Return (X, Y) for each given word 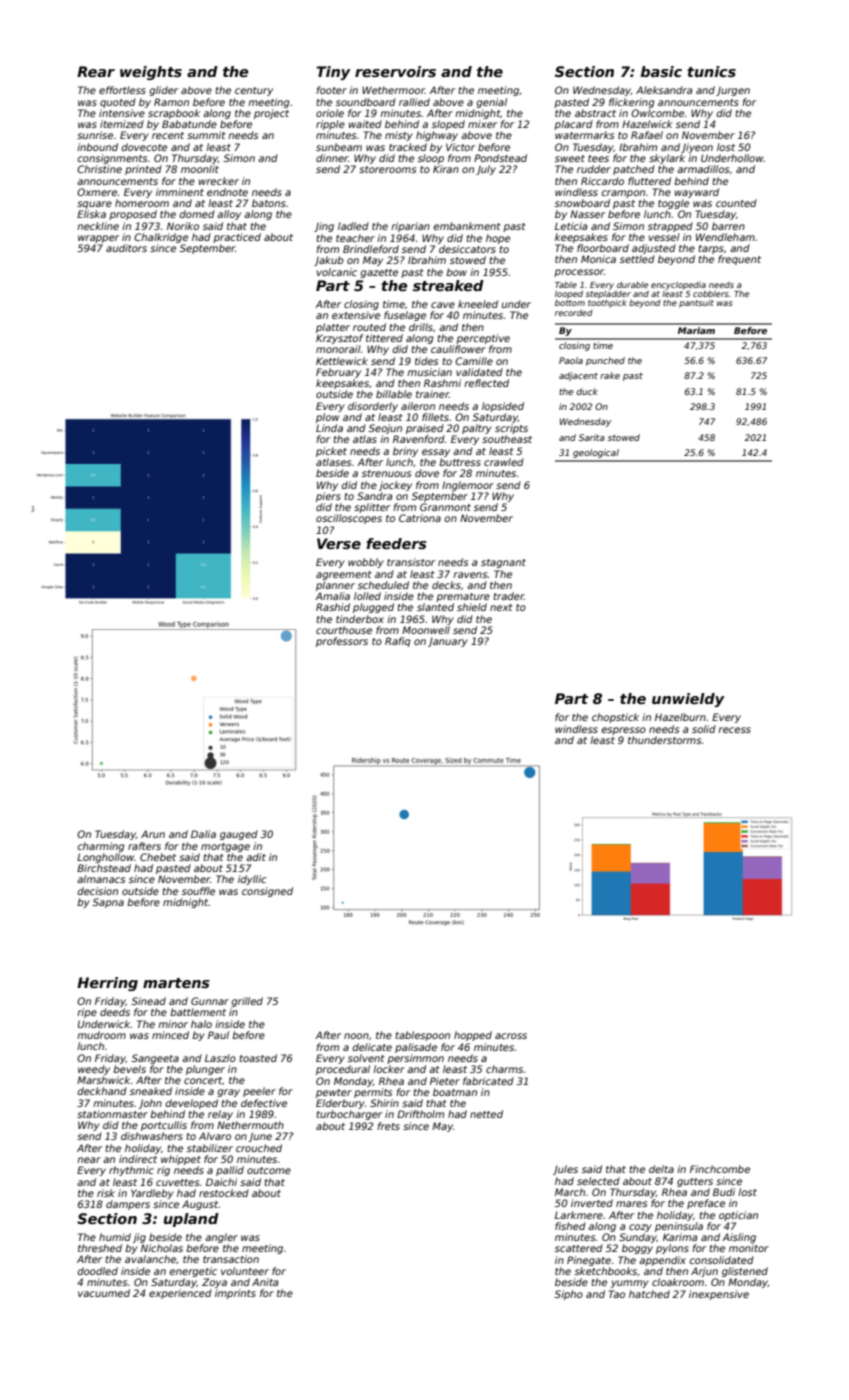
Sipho (569, 1295)
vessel (664, 237)
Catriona (420, 518)
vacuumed (104, 1293)
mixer (482, 124)
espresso (624, 731)
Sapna (108, 903)
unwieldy (688, 700)
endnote (227, 192)
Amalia (332, 596)
